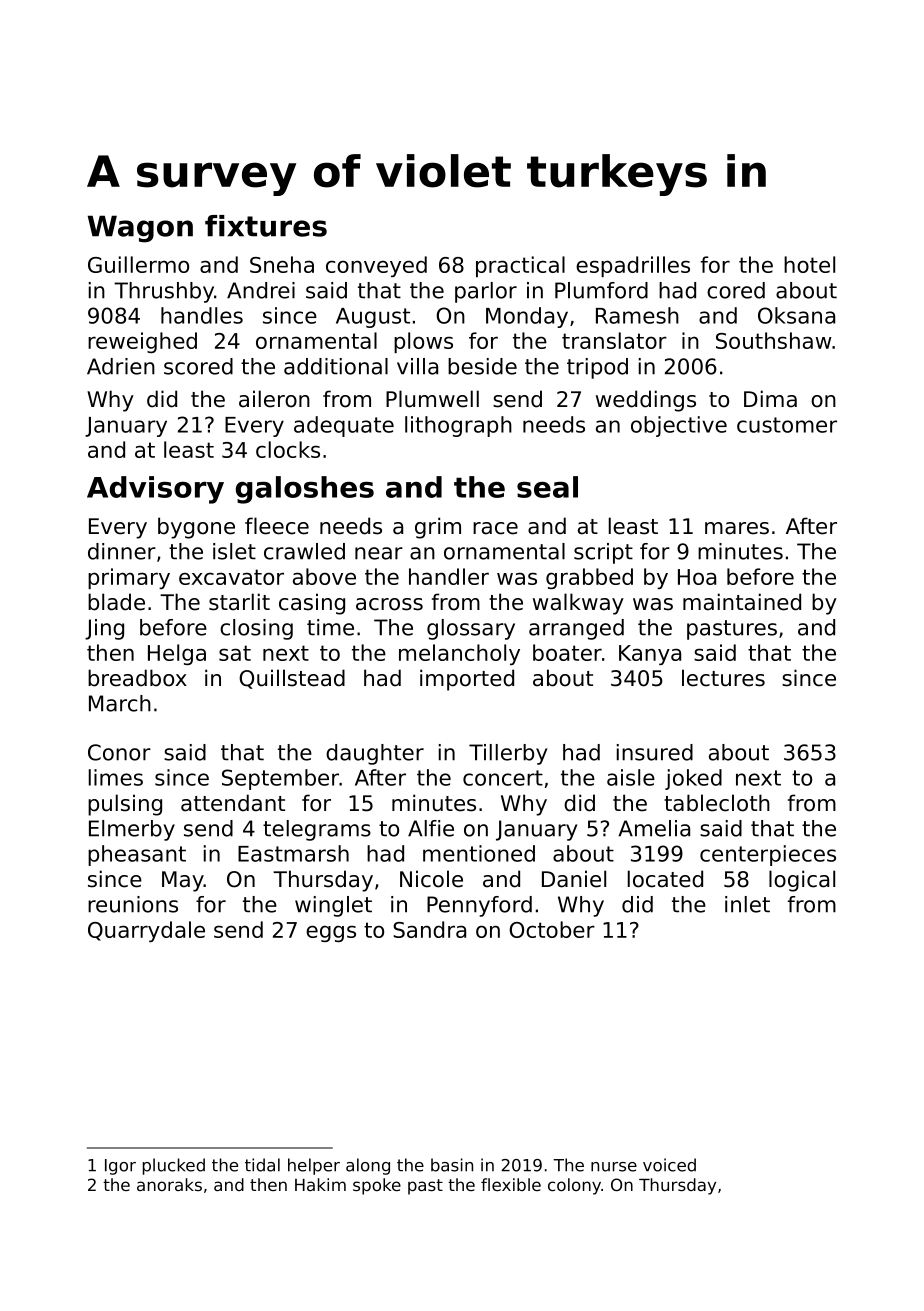 The width and height of the image is (924, 1311). What do you see at coordinates (266, 226) in the image?
I see `fixtures` at bounding box center [266, 226].
